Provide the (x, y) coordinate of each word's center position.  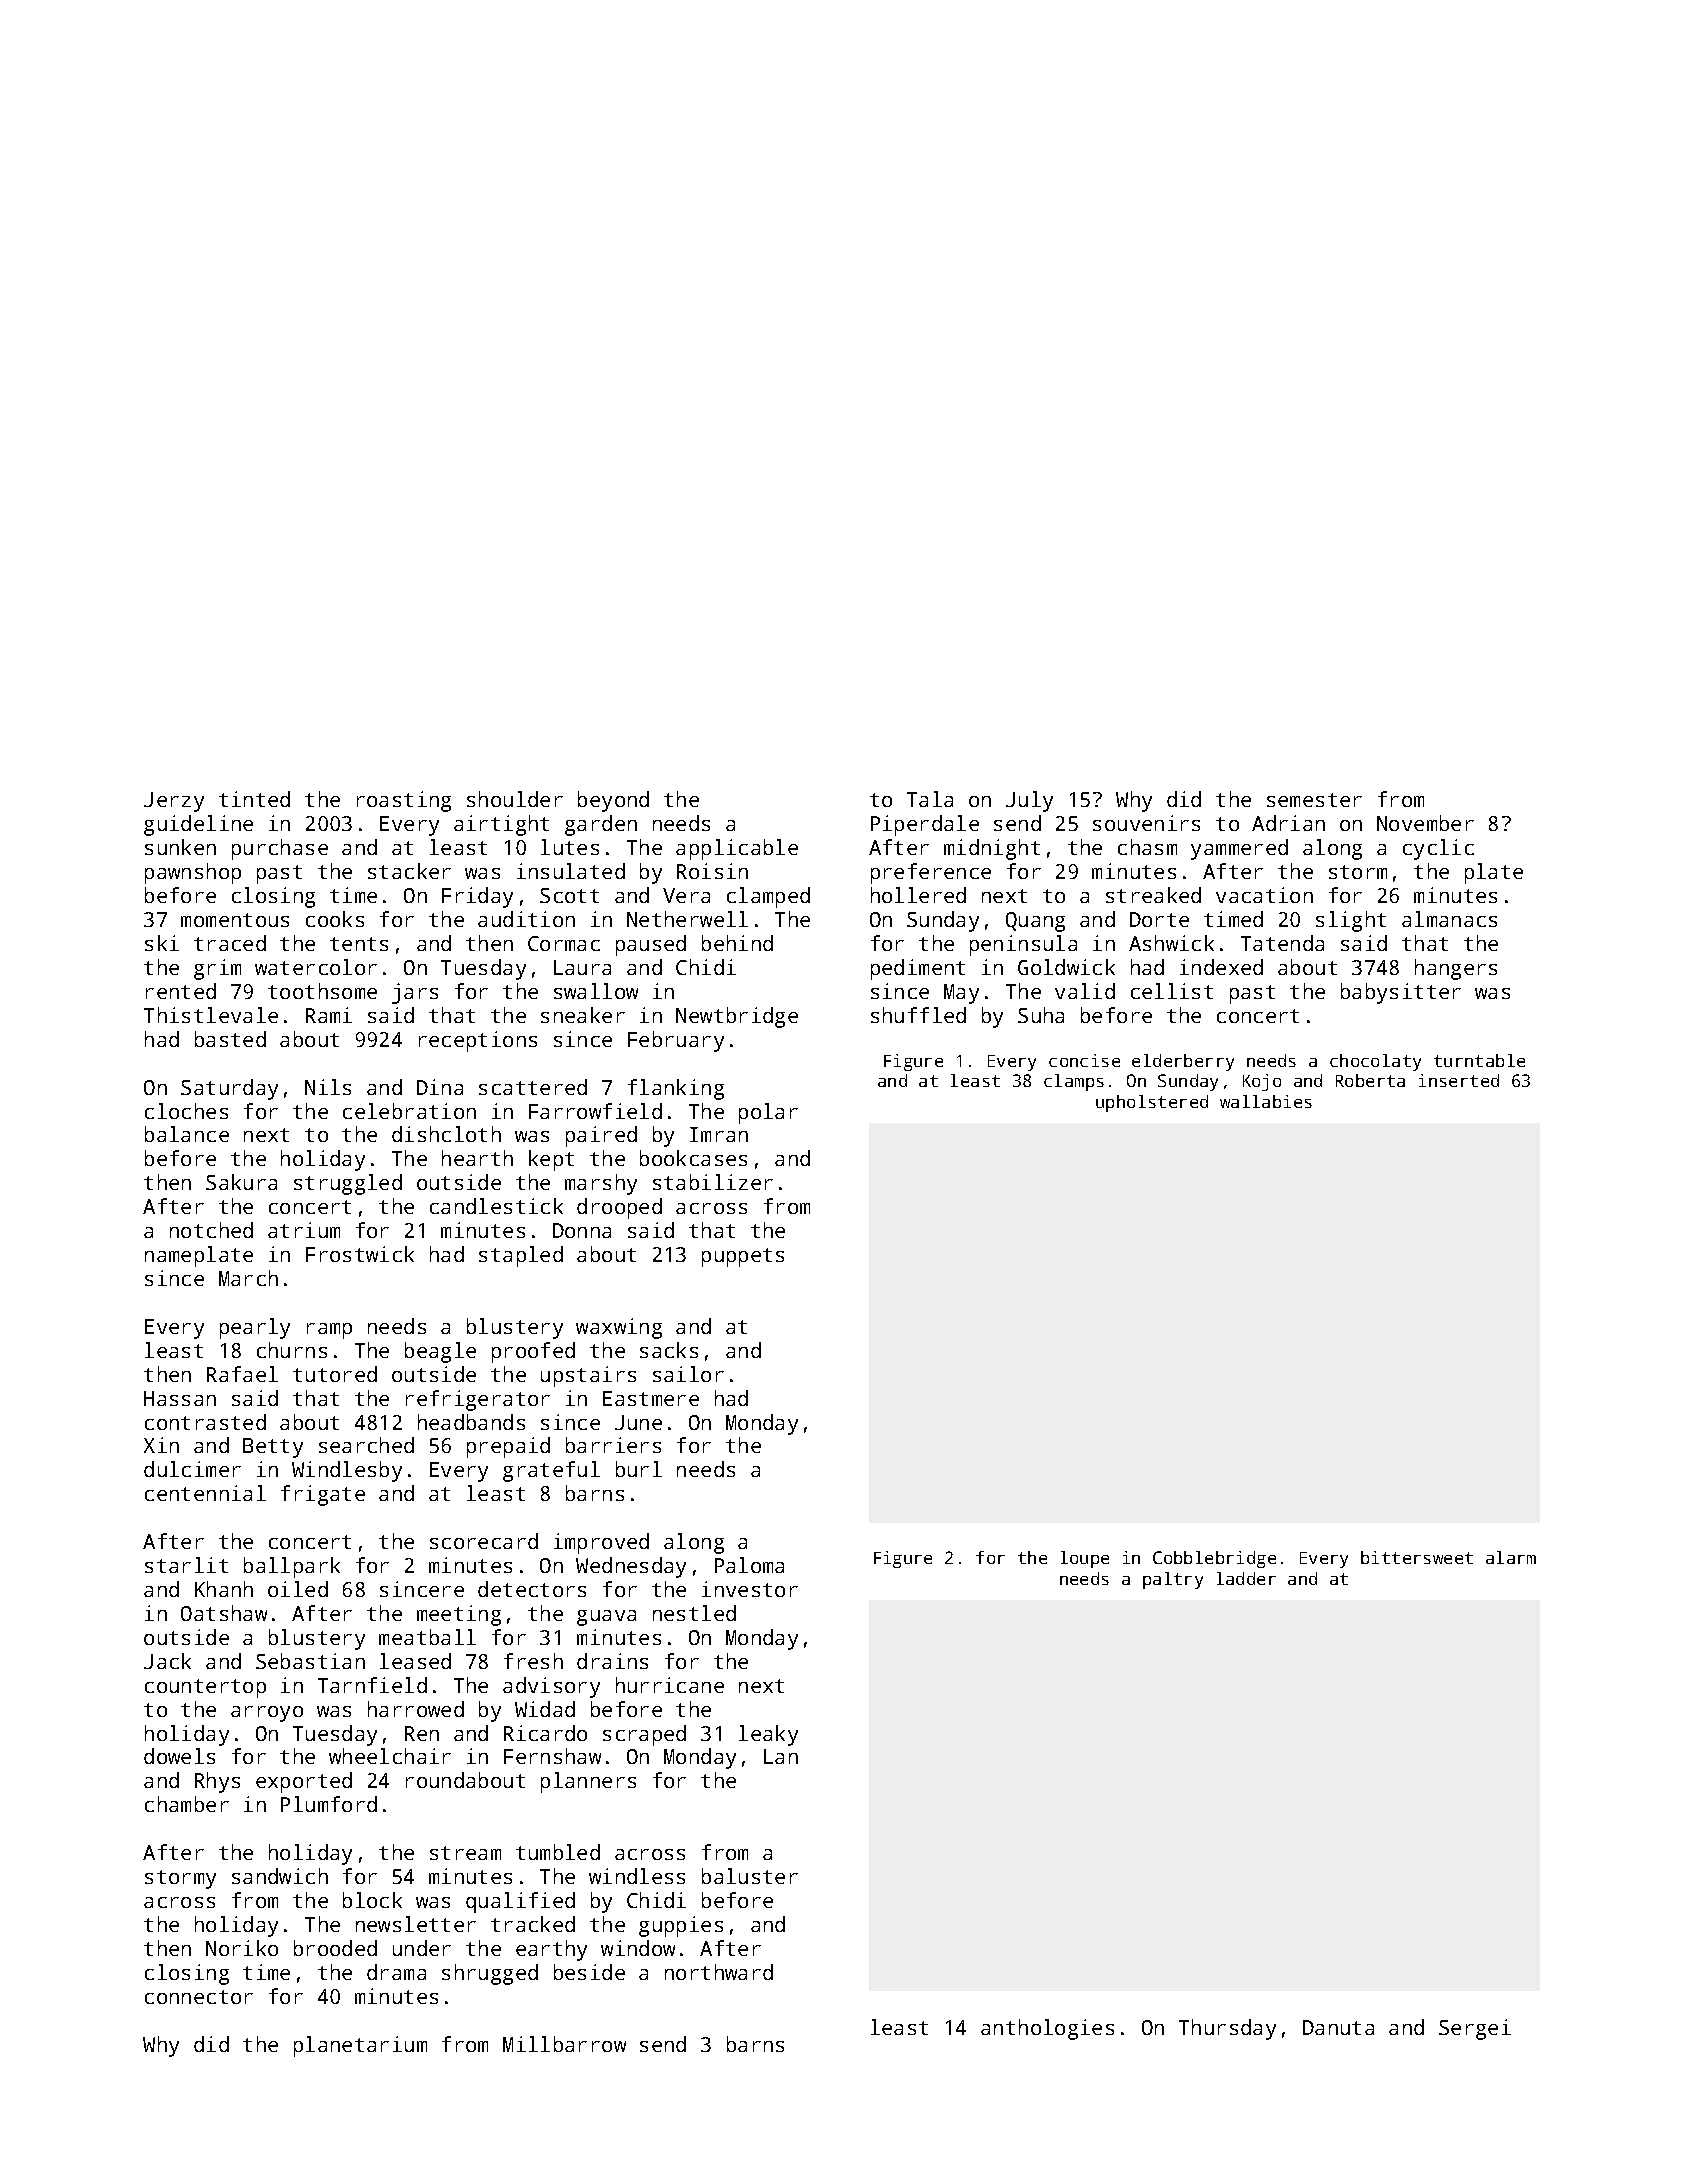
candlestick (496, 1206)
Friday (477, 897)
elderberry (1183, 1062)
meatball (427, 1637)
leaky (768, 1735)
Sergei (1475, 2029)
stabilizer (713, 1182)
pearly (255, 1328)
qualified (520, 1902)
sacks (669, 1350)
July (1029, 801)
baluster (750, 1876)
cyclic (1438, 849)
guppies (681, 1926)
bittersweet (1417, 1557)
